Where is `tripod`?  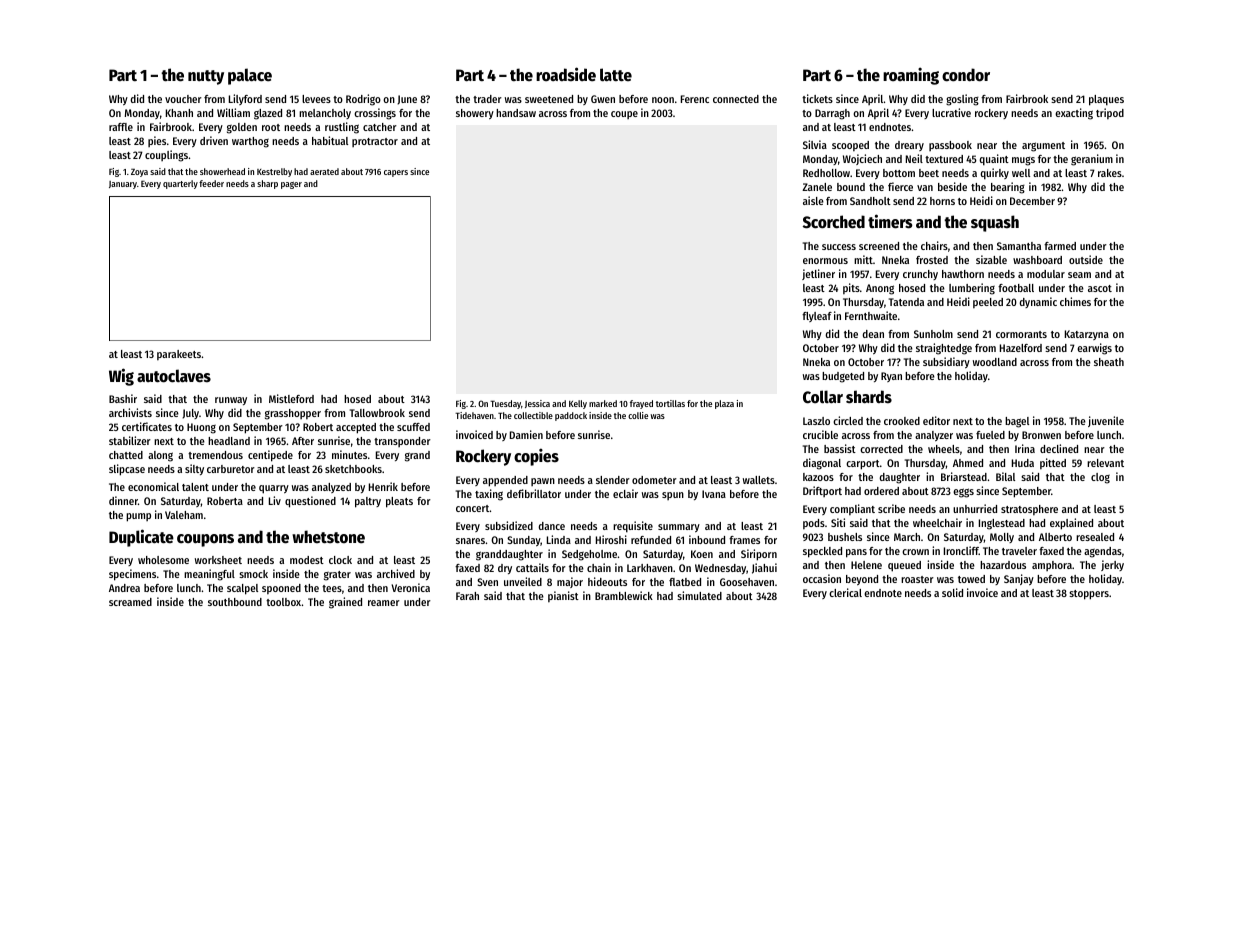 tripod is located at coordinates (1110, 114).
